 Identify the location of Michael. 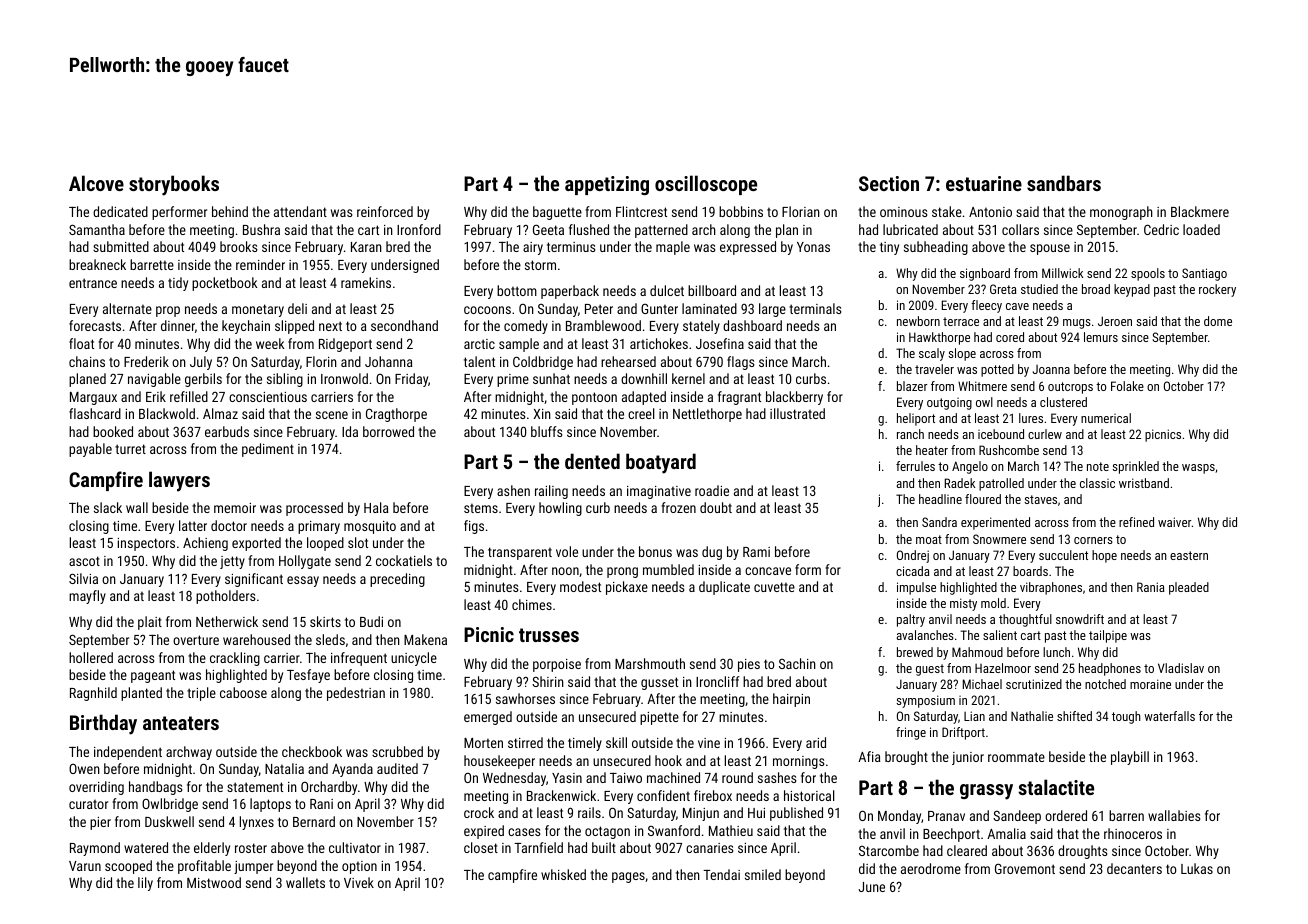
(982, 684).
